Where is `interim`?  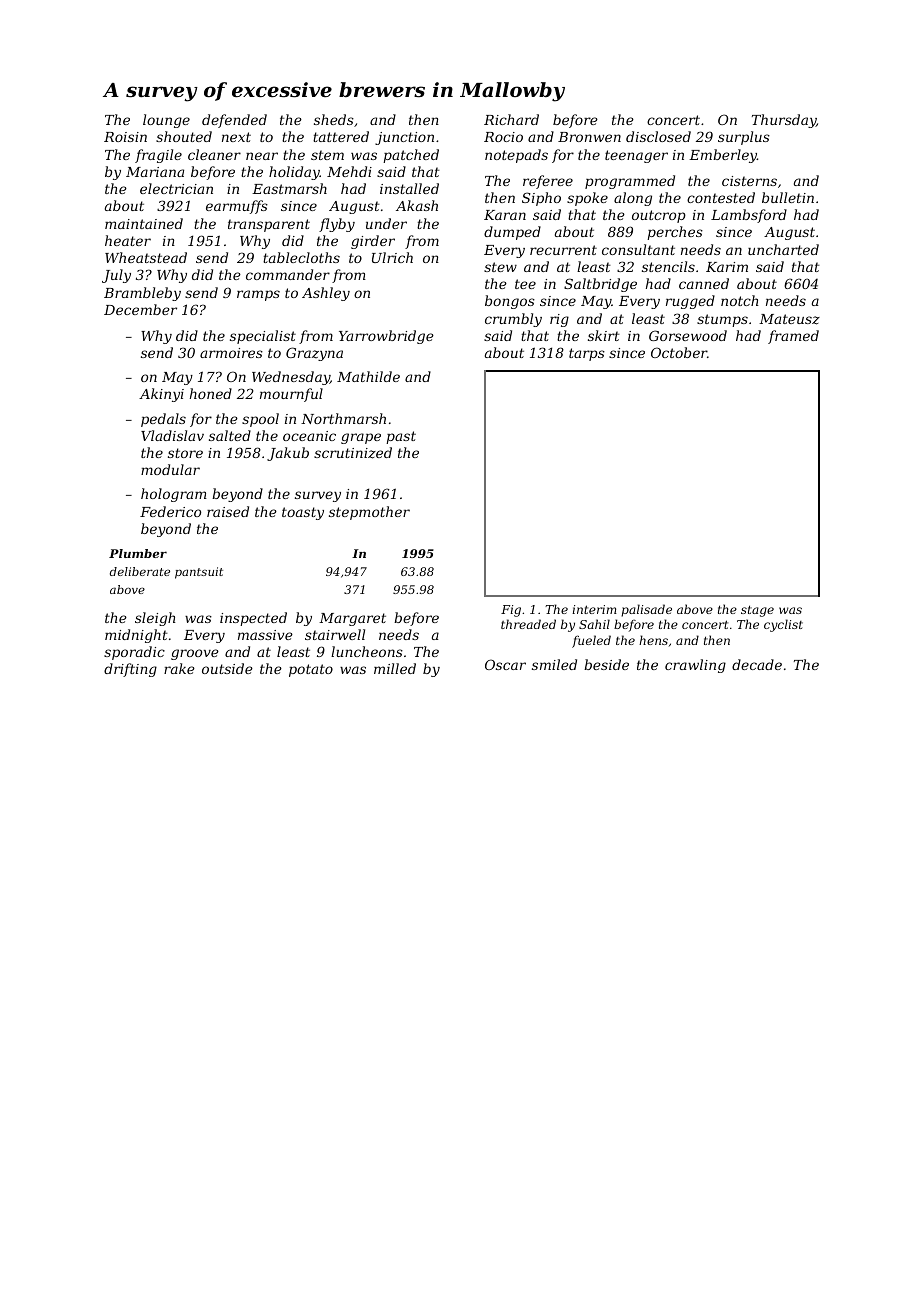
interim is located at coordinates (594, 609).
